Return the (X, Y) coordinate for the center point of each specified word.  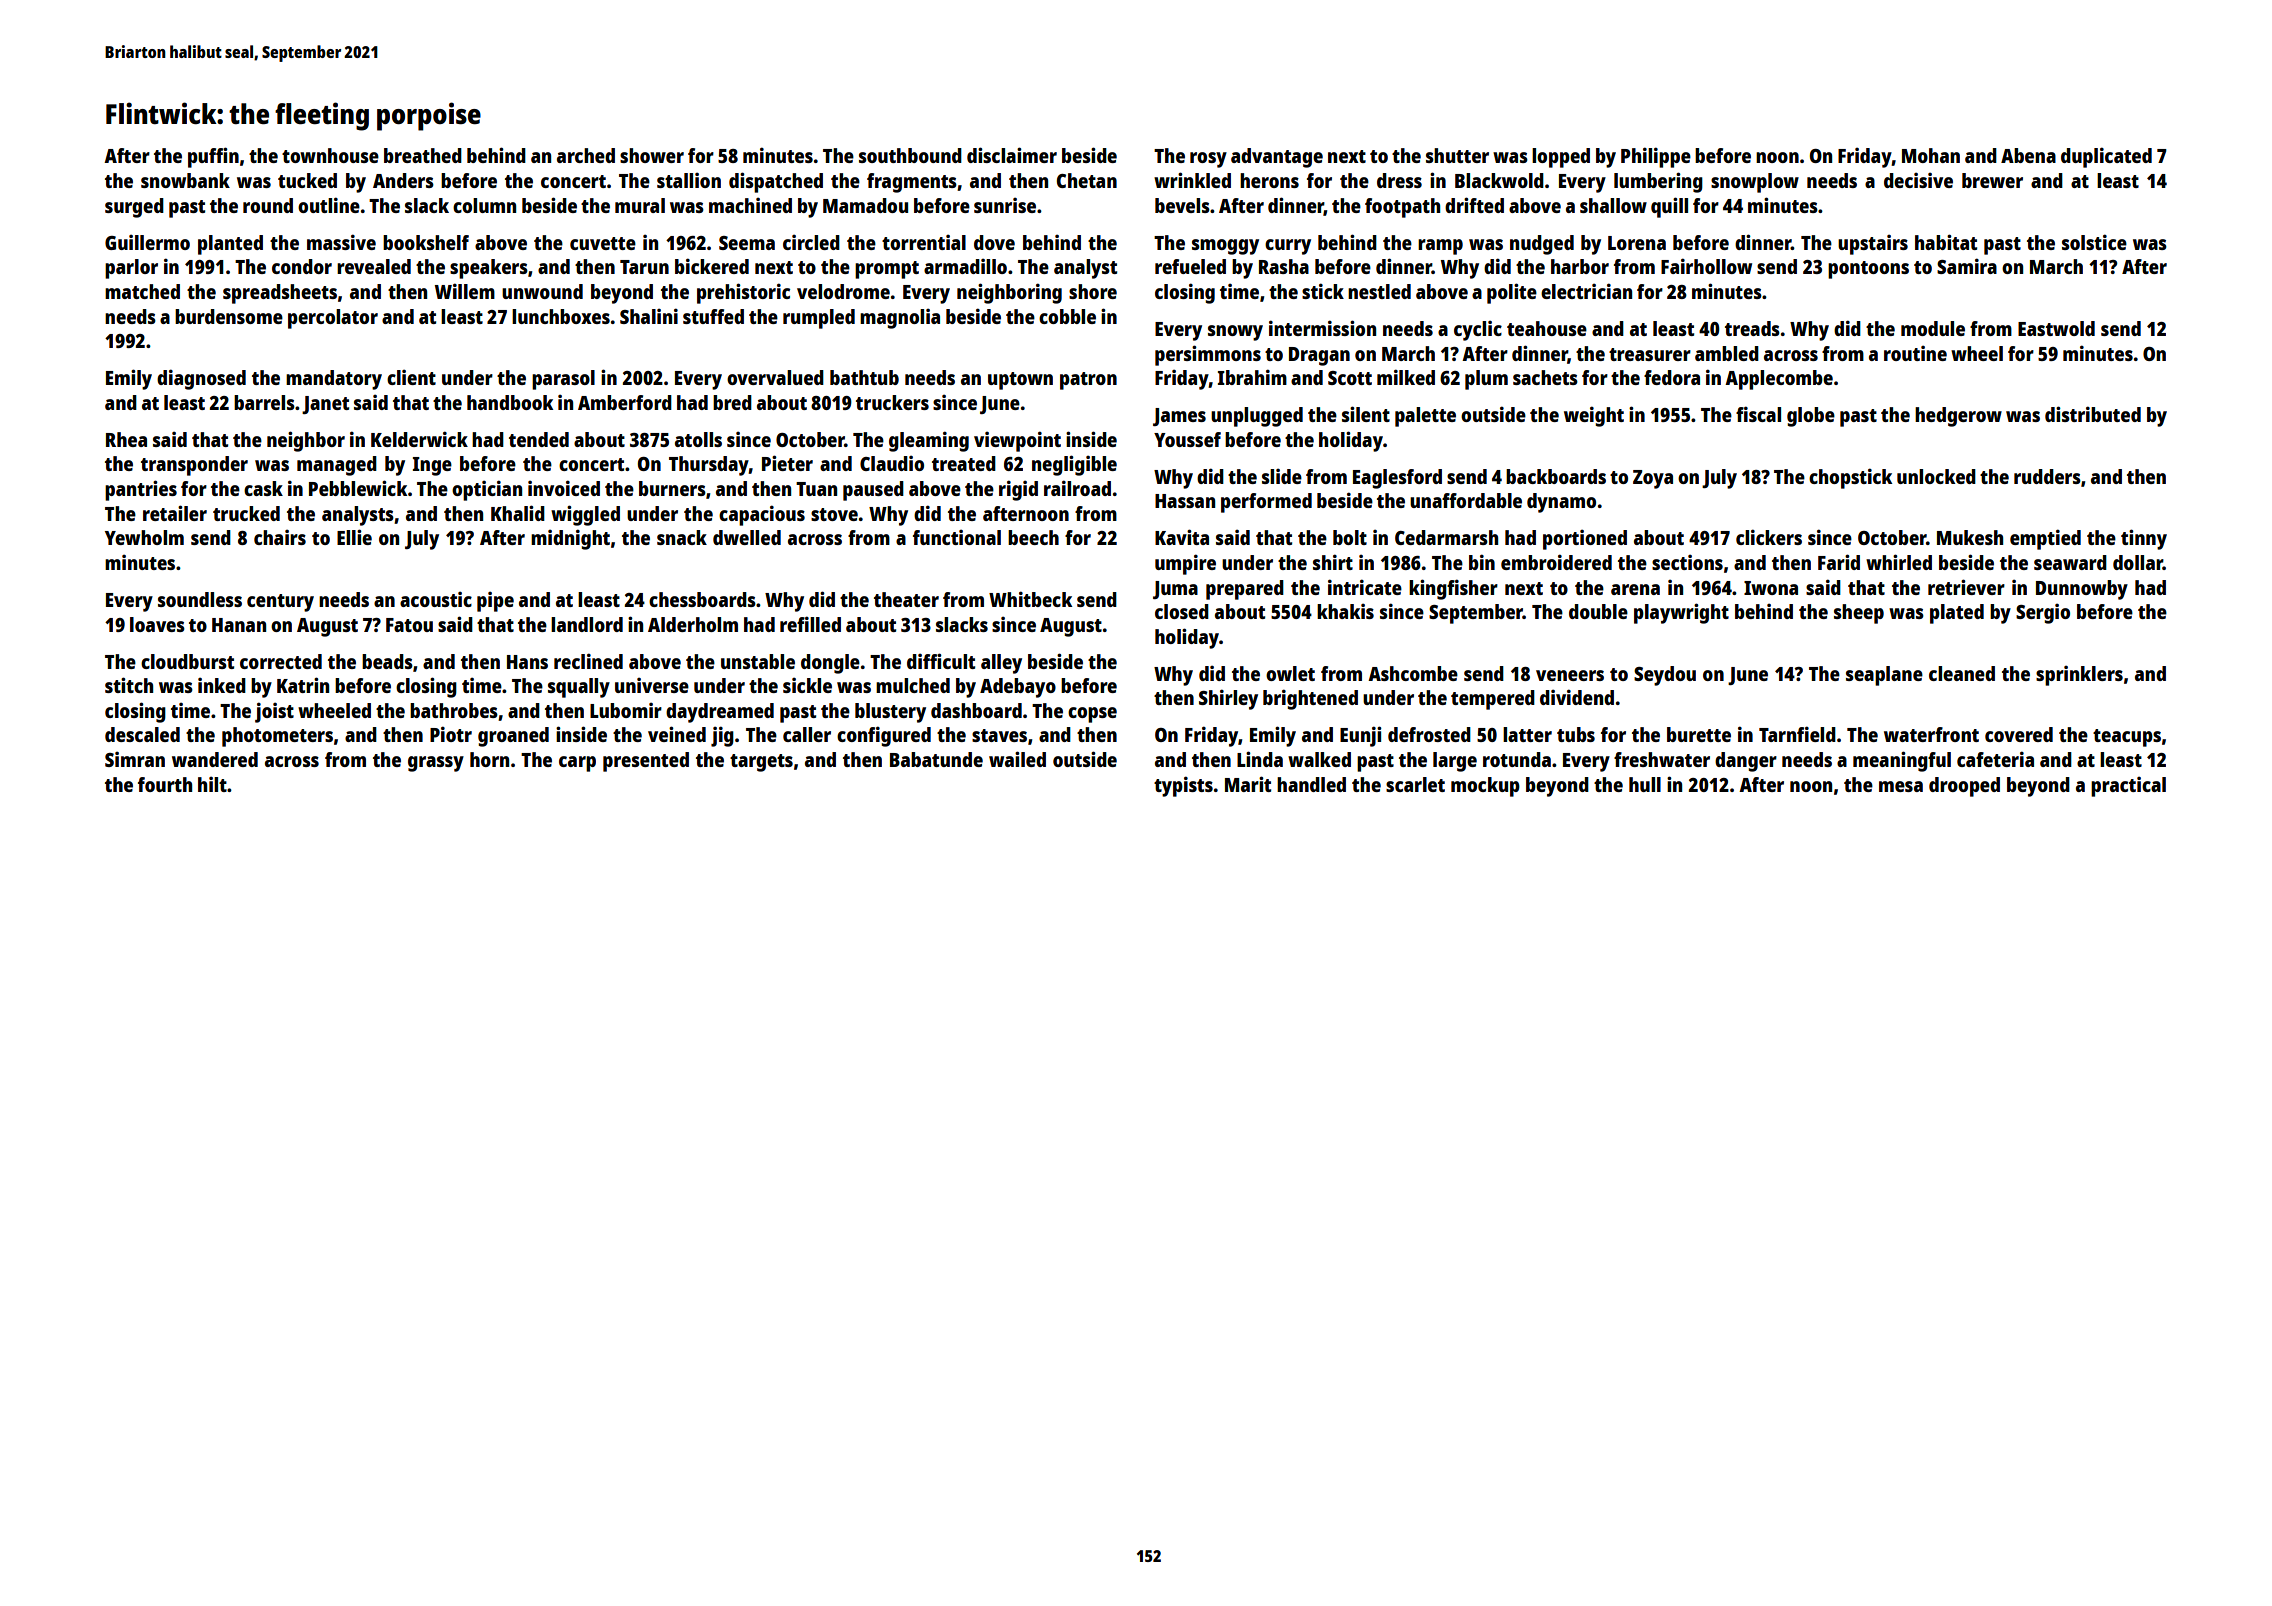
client (411, 377)
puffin (213, 157)
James (1179, 417)
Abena (2028, 155)
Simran (135, 759)
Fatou (409, 625)
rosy (1208, 160)
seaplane (1884, 676)
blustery (890, 713)
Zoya (1653, 479)
